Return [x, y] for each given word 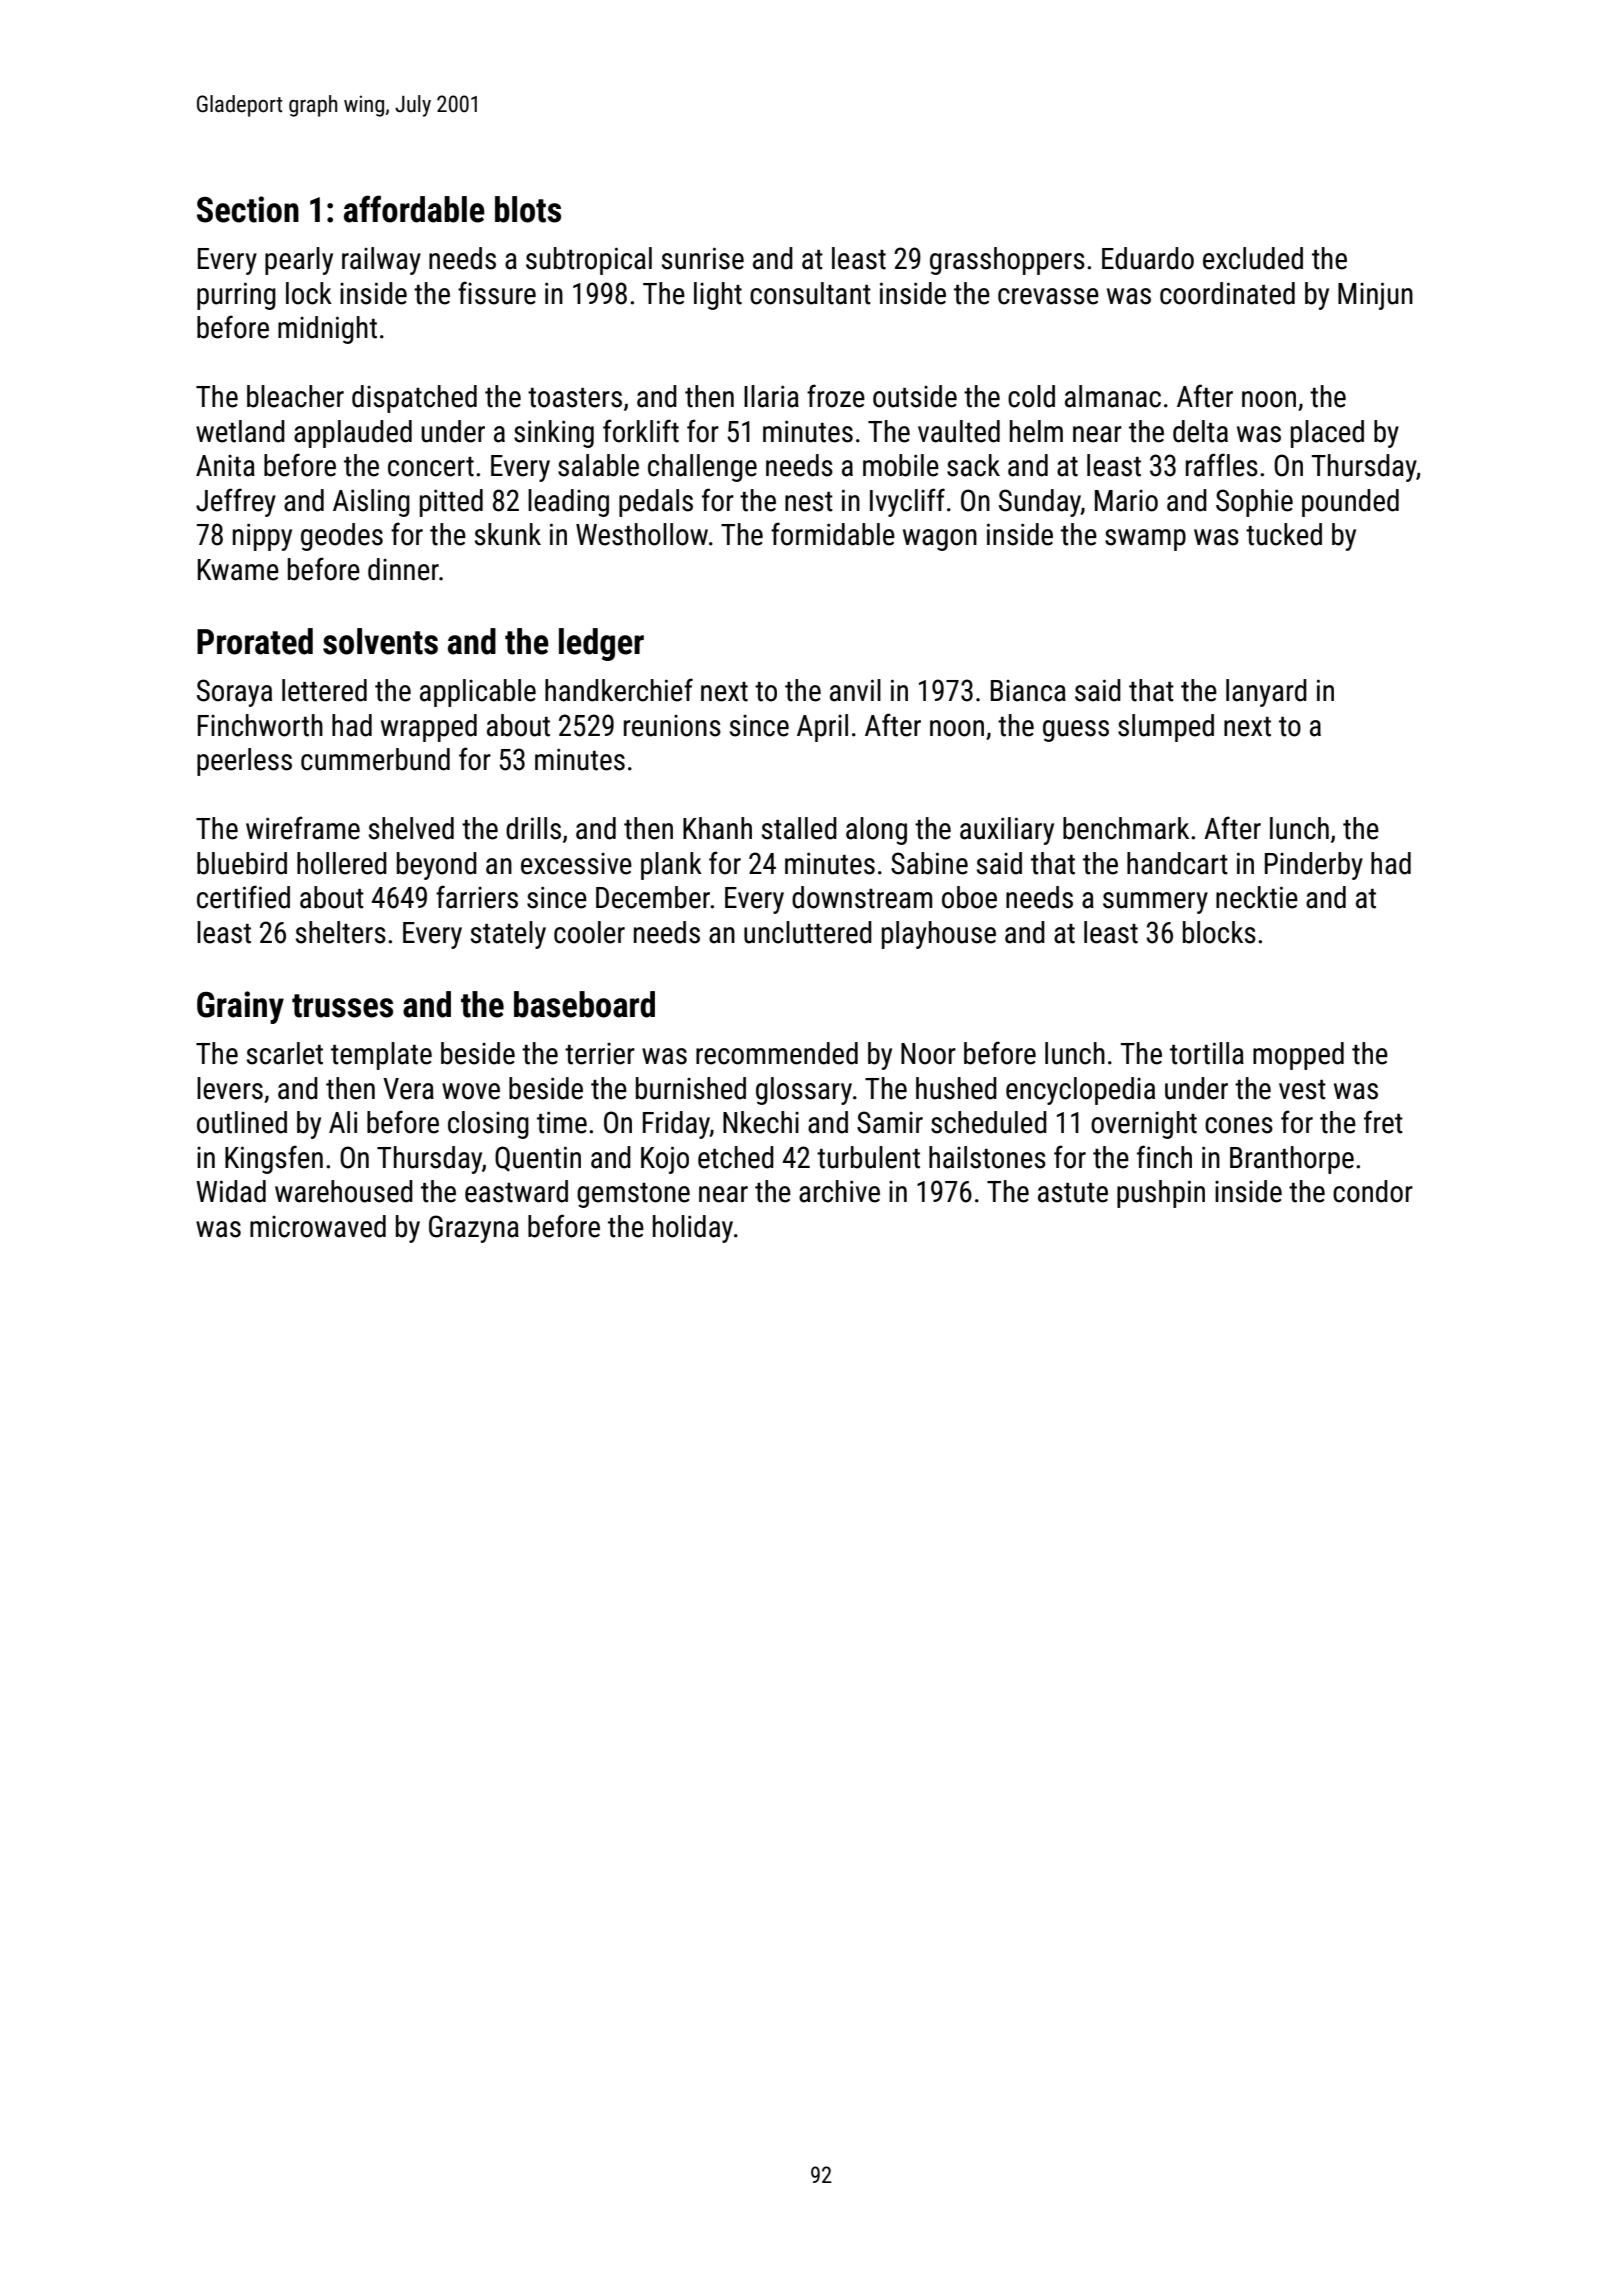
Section [248, 209]
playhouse [939, 935]
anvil [855, 690]
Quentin [538, 1159]
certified [243, 897]
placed [1327, 434]
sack [973, 465]
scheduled [989, 1122]
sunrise [703, 258]
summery [1155, 903]
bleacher [295, 396]
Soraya [234, 693]
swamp [1145, 540]
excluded [1253, 258]
